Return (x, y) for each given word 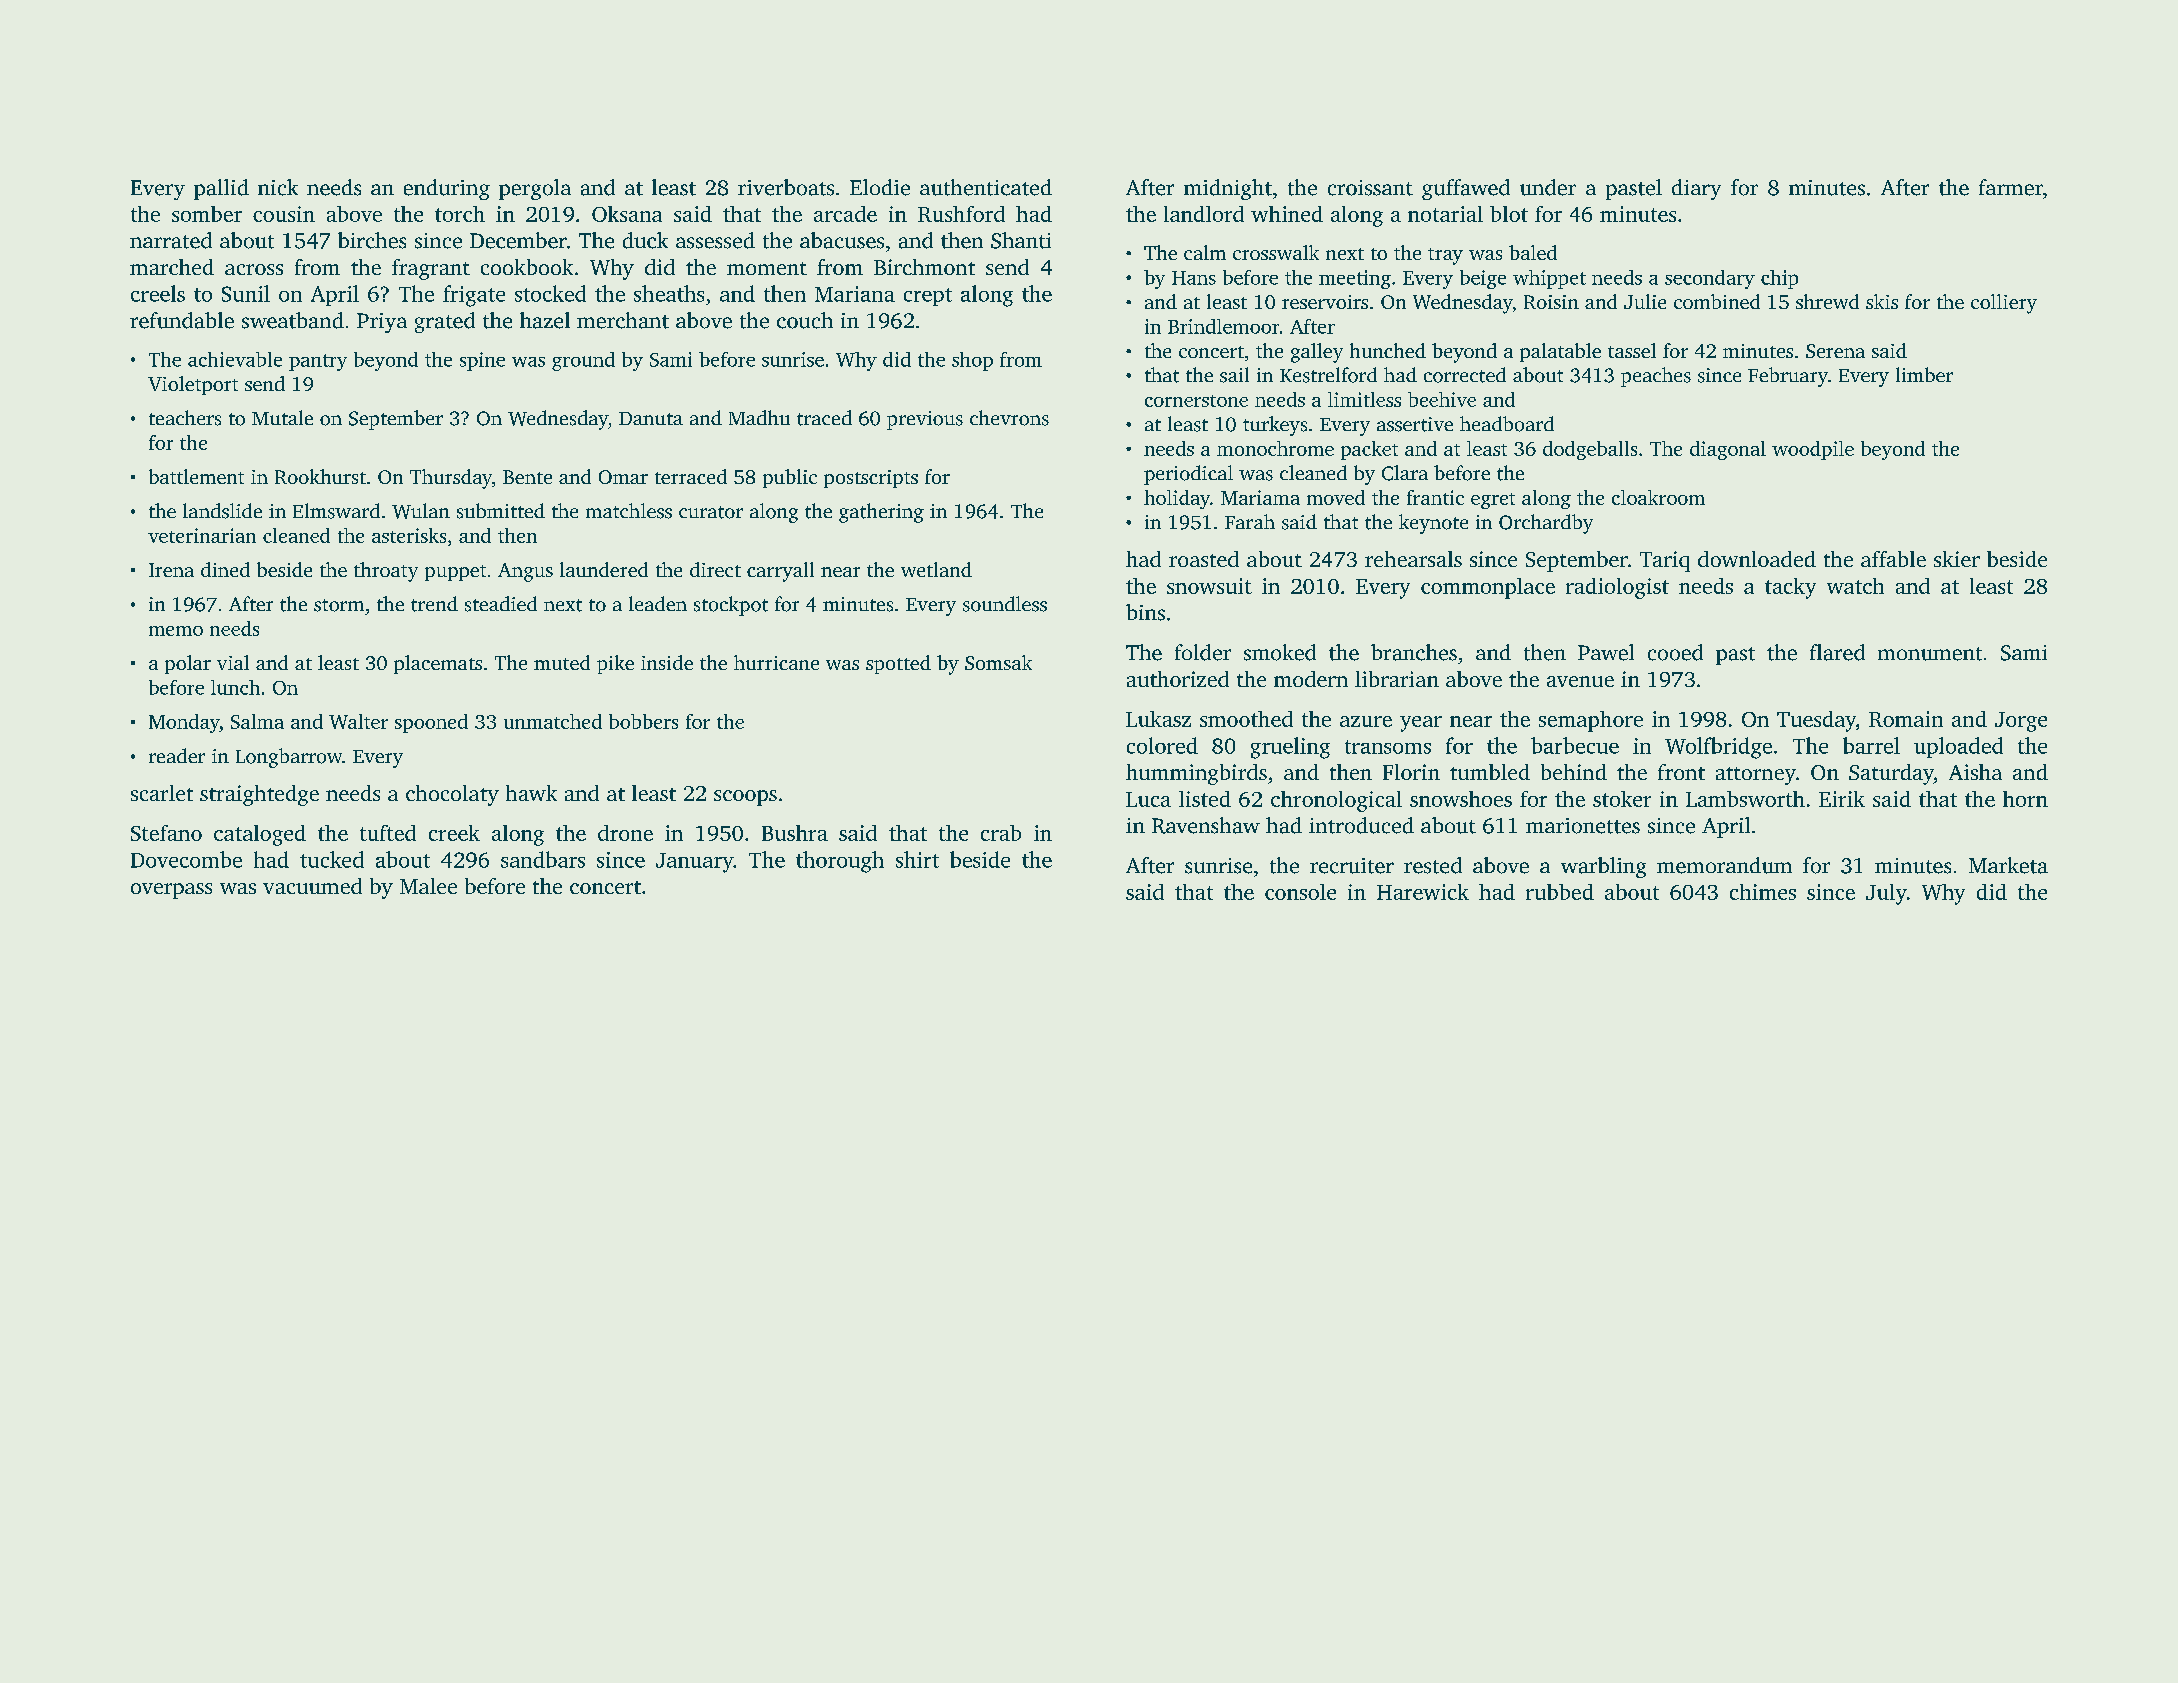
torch (460, 214)
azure (1366, 721)
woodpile (1813, 450)
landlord (1204, 214)
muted (562, 662)
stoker (1622, 799)
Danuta (651, 418)
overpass (171, 891)
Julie (1645, 301)
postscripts (871, 479)
